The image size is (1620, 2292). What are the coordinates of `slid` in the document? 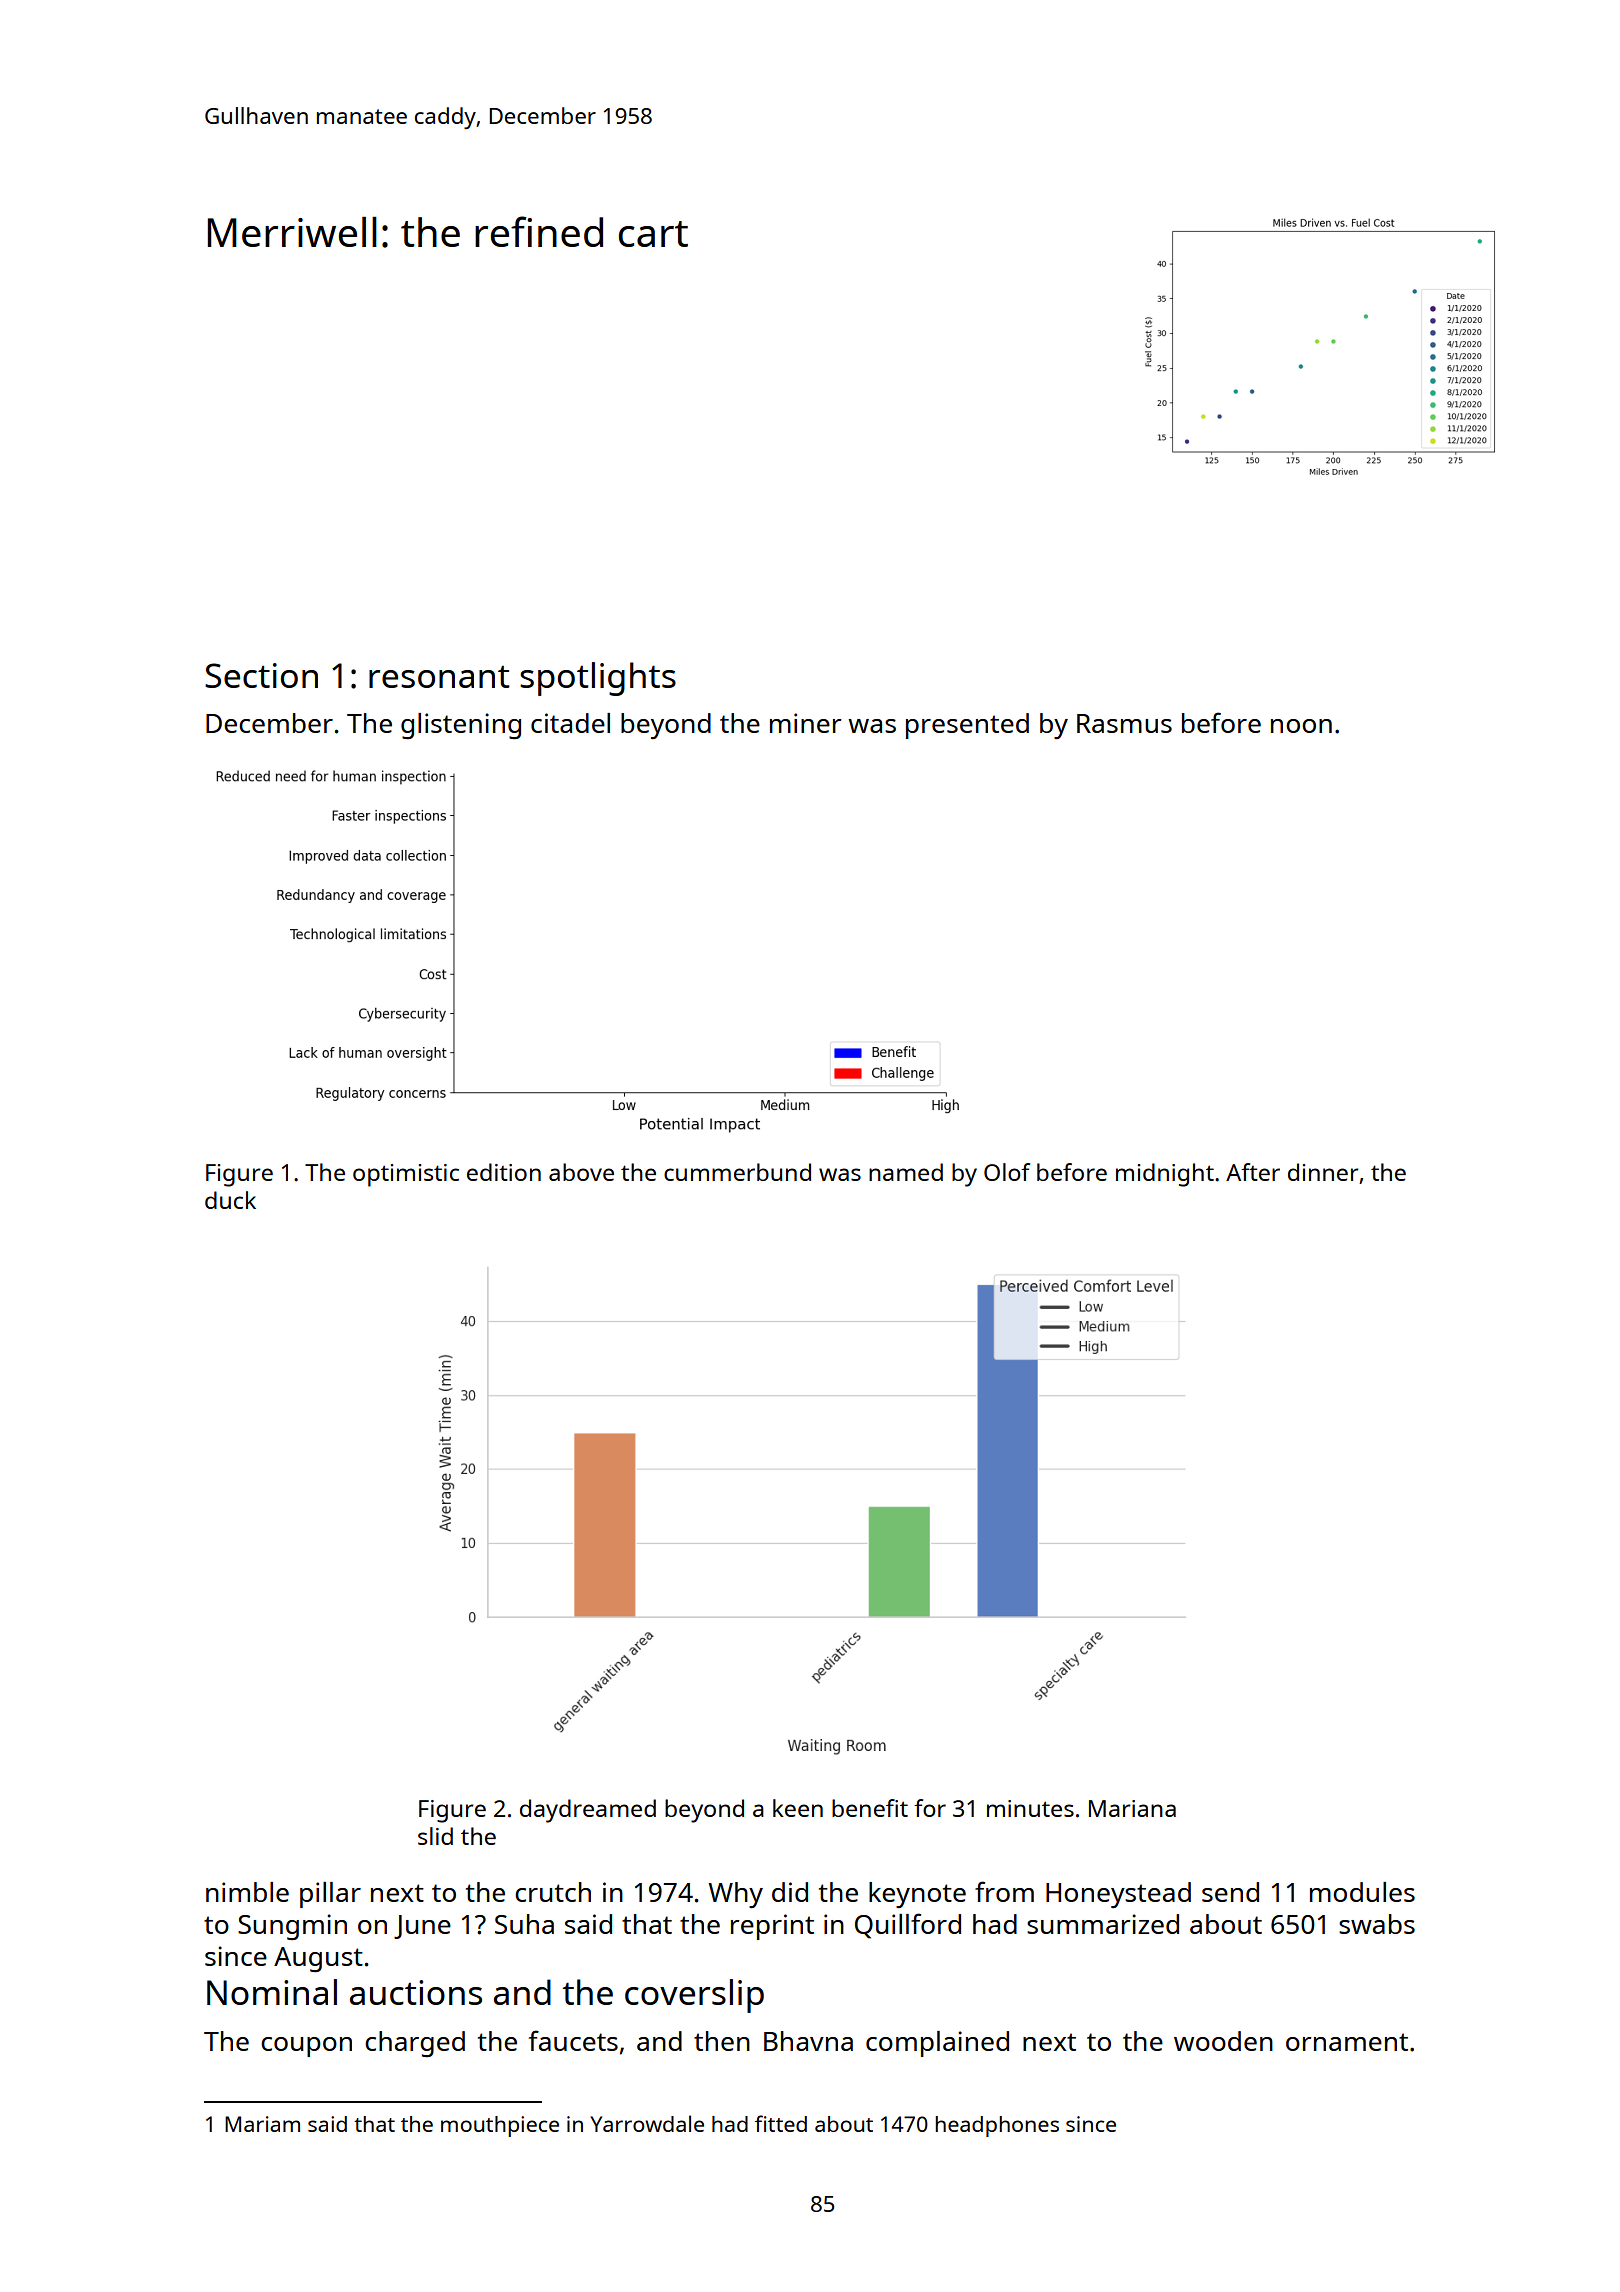 It's located at (435, 1836).
